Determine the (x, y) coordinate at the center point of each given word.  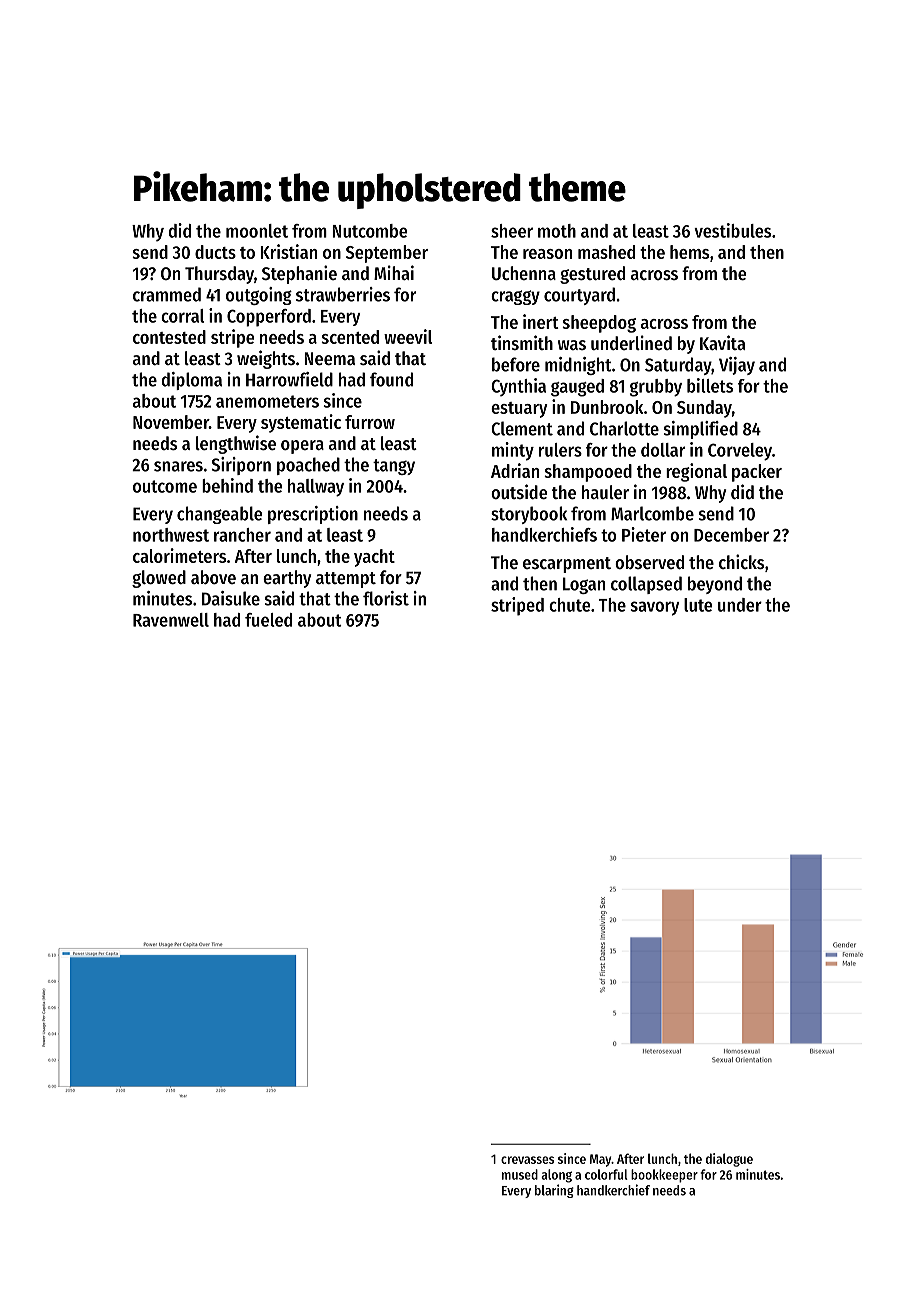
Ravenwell (171, 620)
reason (547, 254)
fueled (268, 620)
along (556, 1176)
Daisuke (231, 598)
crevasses (527, 1160)
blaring (554, 1191)
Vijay (737, 366)
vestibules (732, 230)
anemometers (267, 401)
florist (386, 598)
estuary (519, 410)
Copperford (269, 318)
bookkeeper (664, 1176)
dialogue (729, 1160)
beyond (715, 585)
